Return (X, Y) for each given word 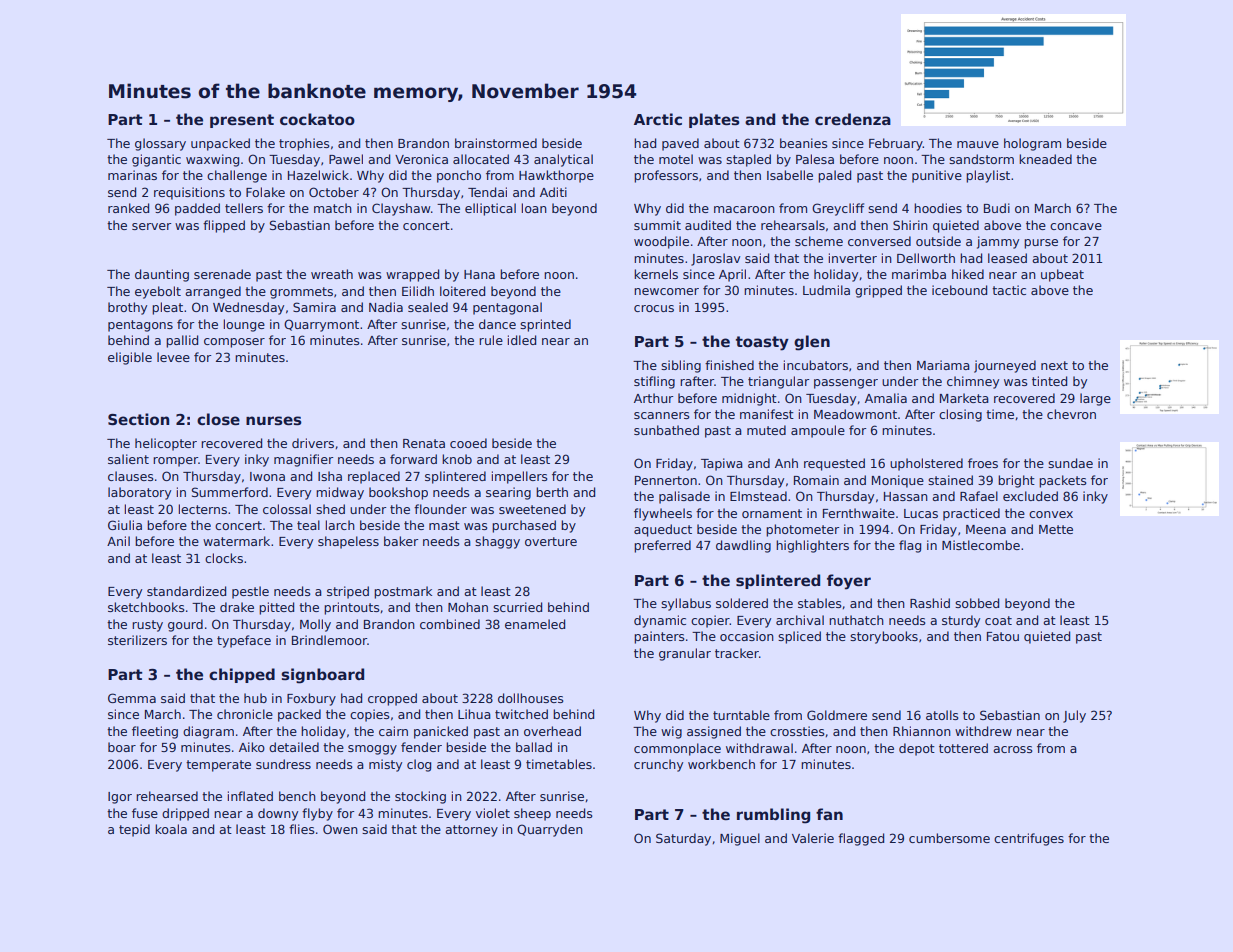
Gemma (132, 698)
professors (666, 176)
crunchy (658, 765)
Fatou (1003, 636)
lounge (244, 325)
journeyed (1005, 366)
